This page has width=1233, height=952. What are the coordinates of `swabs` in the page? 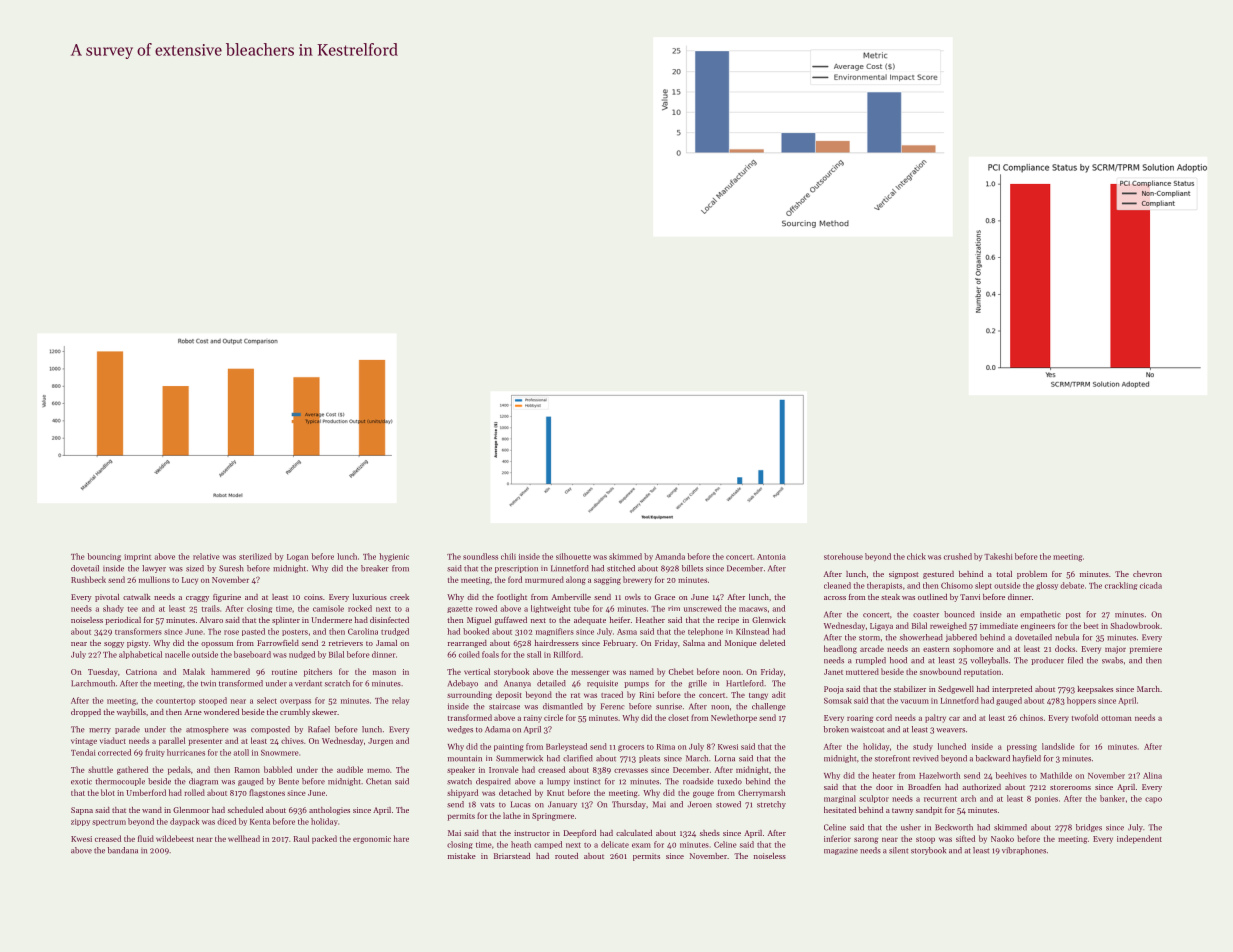 It's located at (1112, 660).
